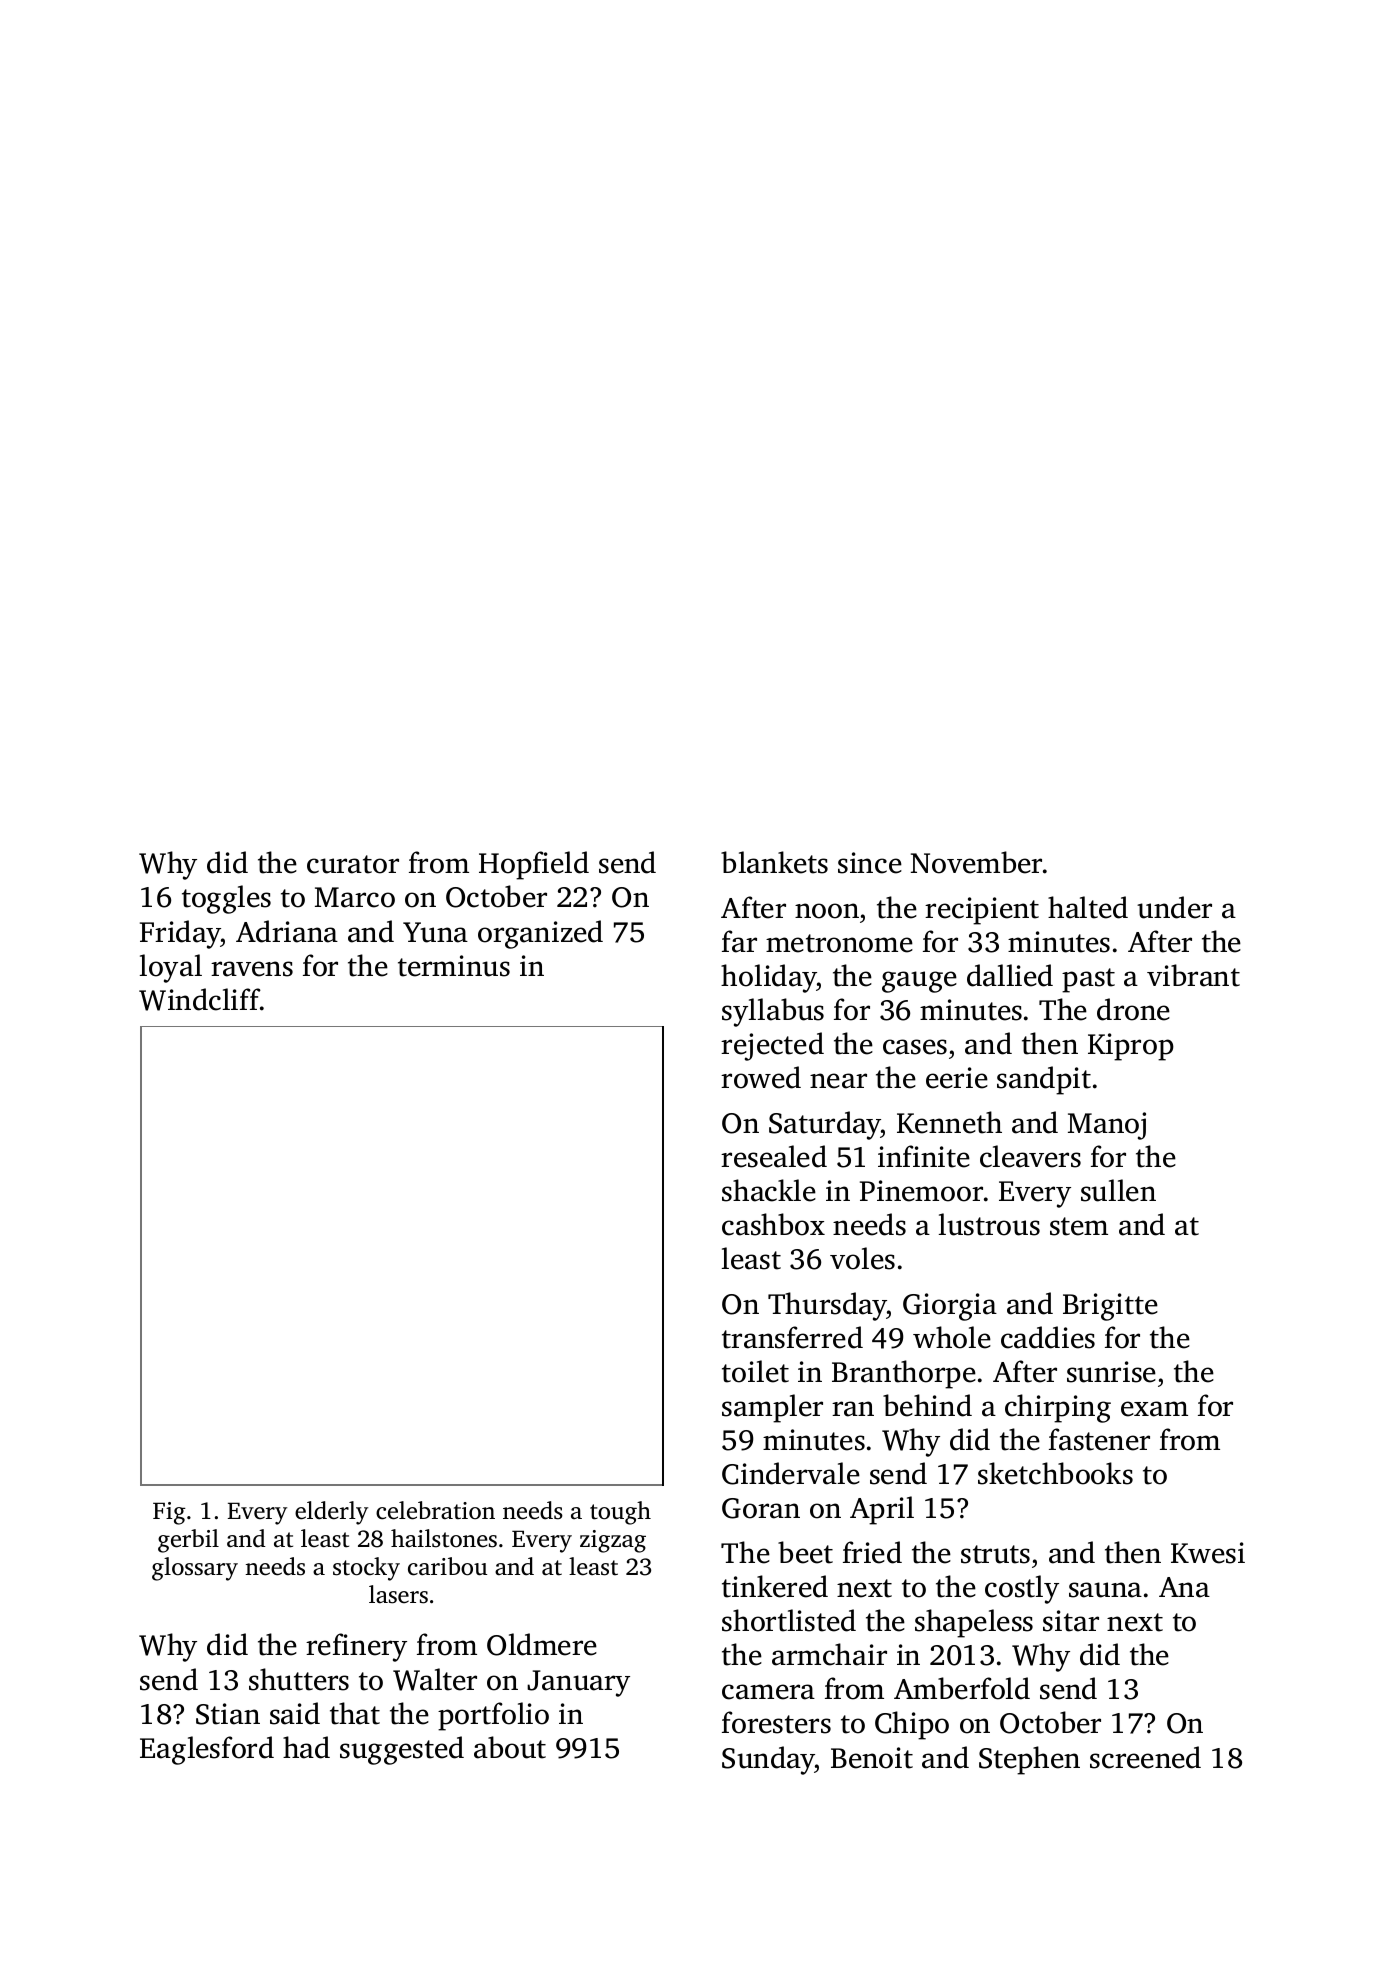  What do you see at coordinates (200, 999) in the document?
I see `Windcliff` at bounding box center [200, 999].
